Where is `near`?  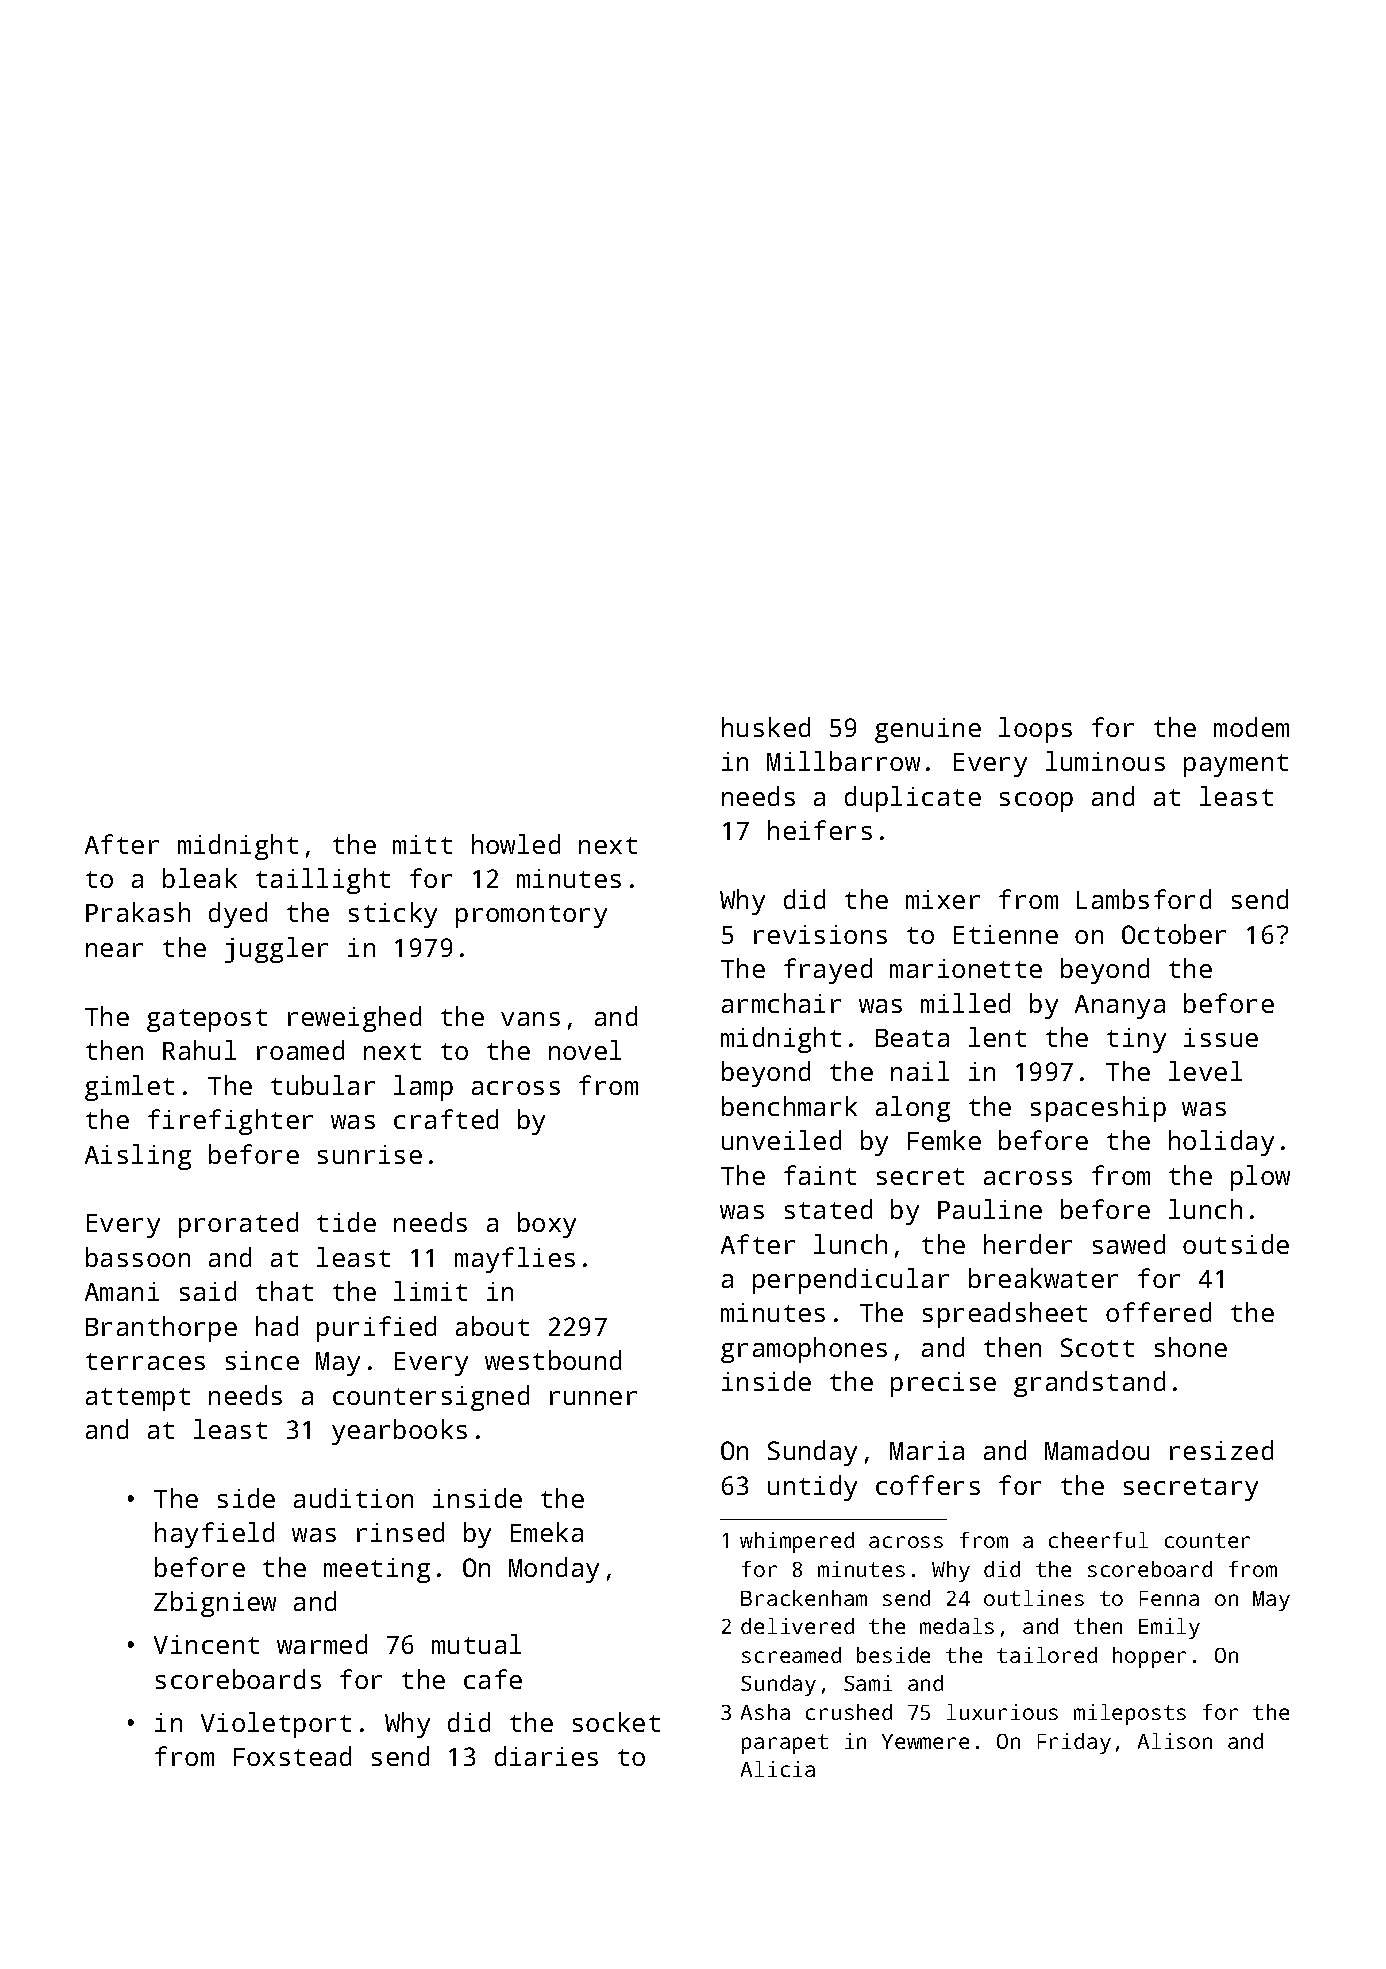
near is located at coordinates (114, 950).
